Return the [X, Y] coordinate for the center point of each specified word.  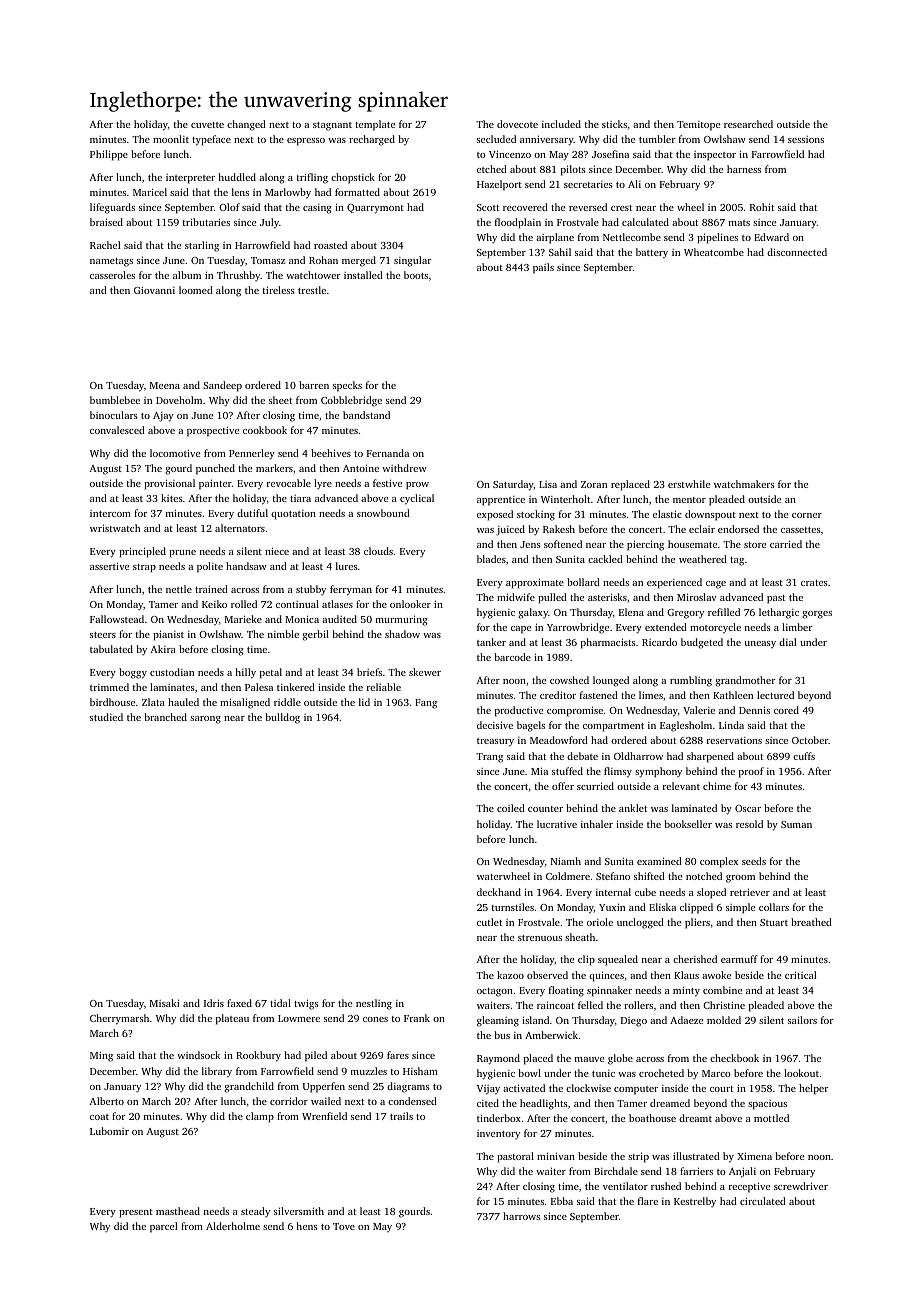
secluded [496, 139]
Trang [489, 758]
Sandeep [222, 386]
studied [106, 717]
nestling [374, 1004]
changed [246, 125]
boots [416, 275]
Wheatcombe [714, 252]
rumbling [691, 681]
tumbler [657, 139]
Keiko [214, 604]
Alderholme [233, 1226]
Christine [724, 1005]
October [810, 740]
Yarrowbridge [578, 628]
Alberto [107, 1101]
